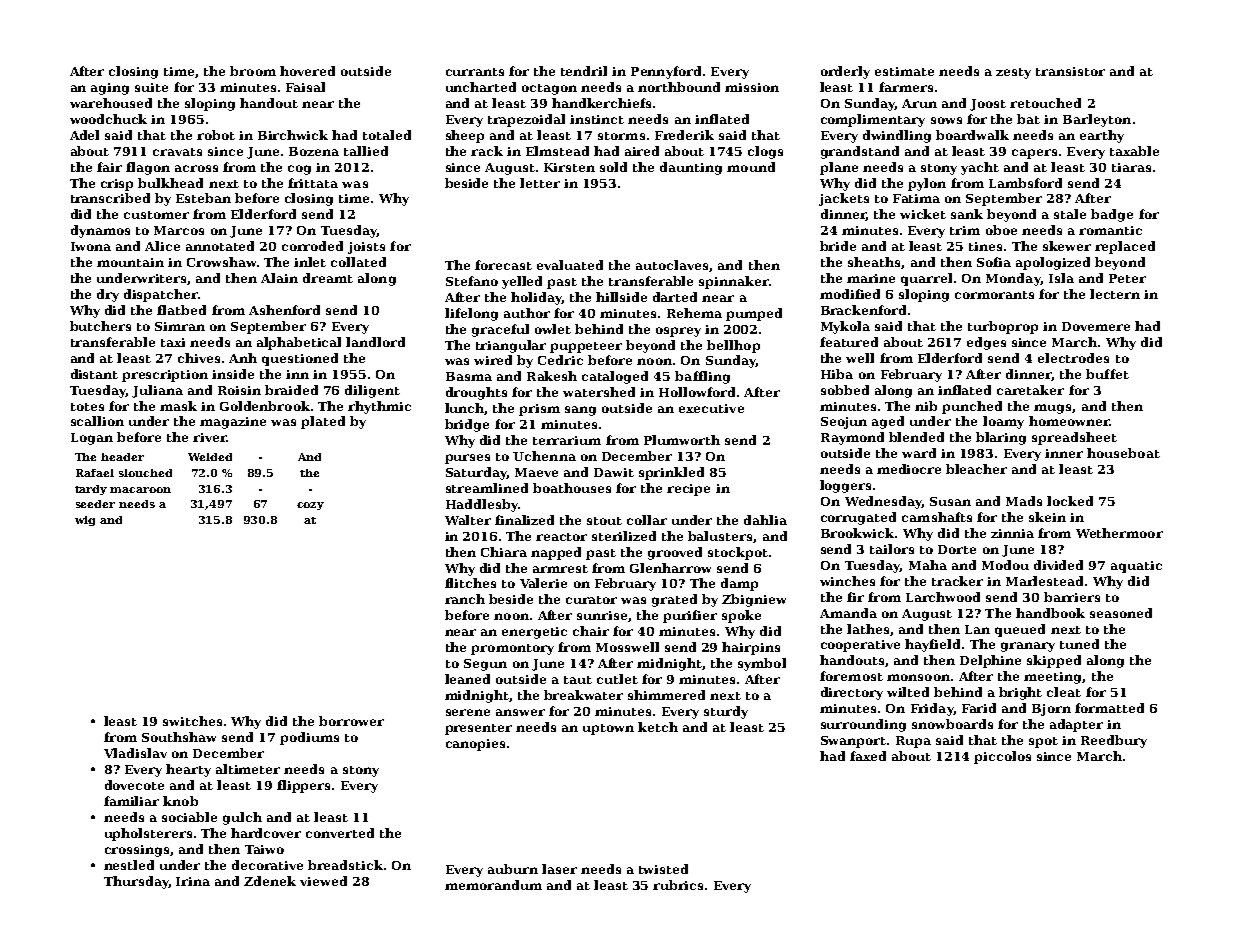 This screenshot has width=1233, height=952. Describe the element at coordinates (470, 583) in the screenshot. I see `flitches` at that location.
